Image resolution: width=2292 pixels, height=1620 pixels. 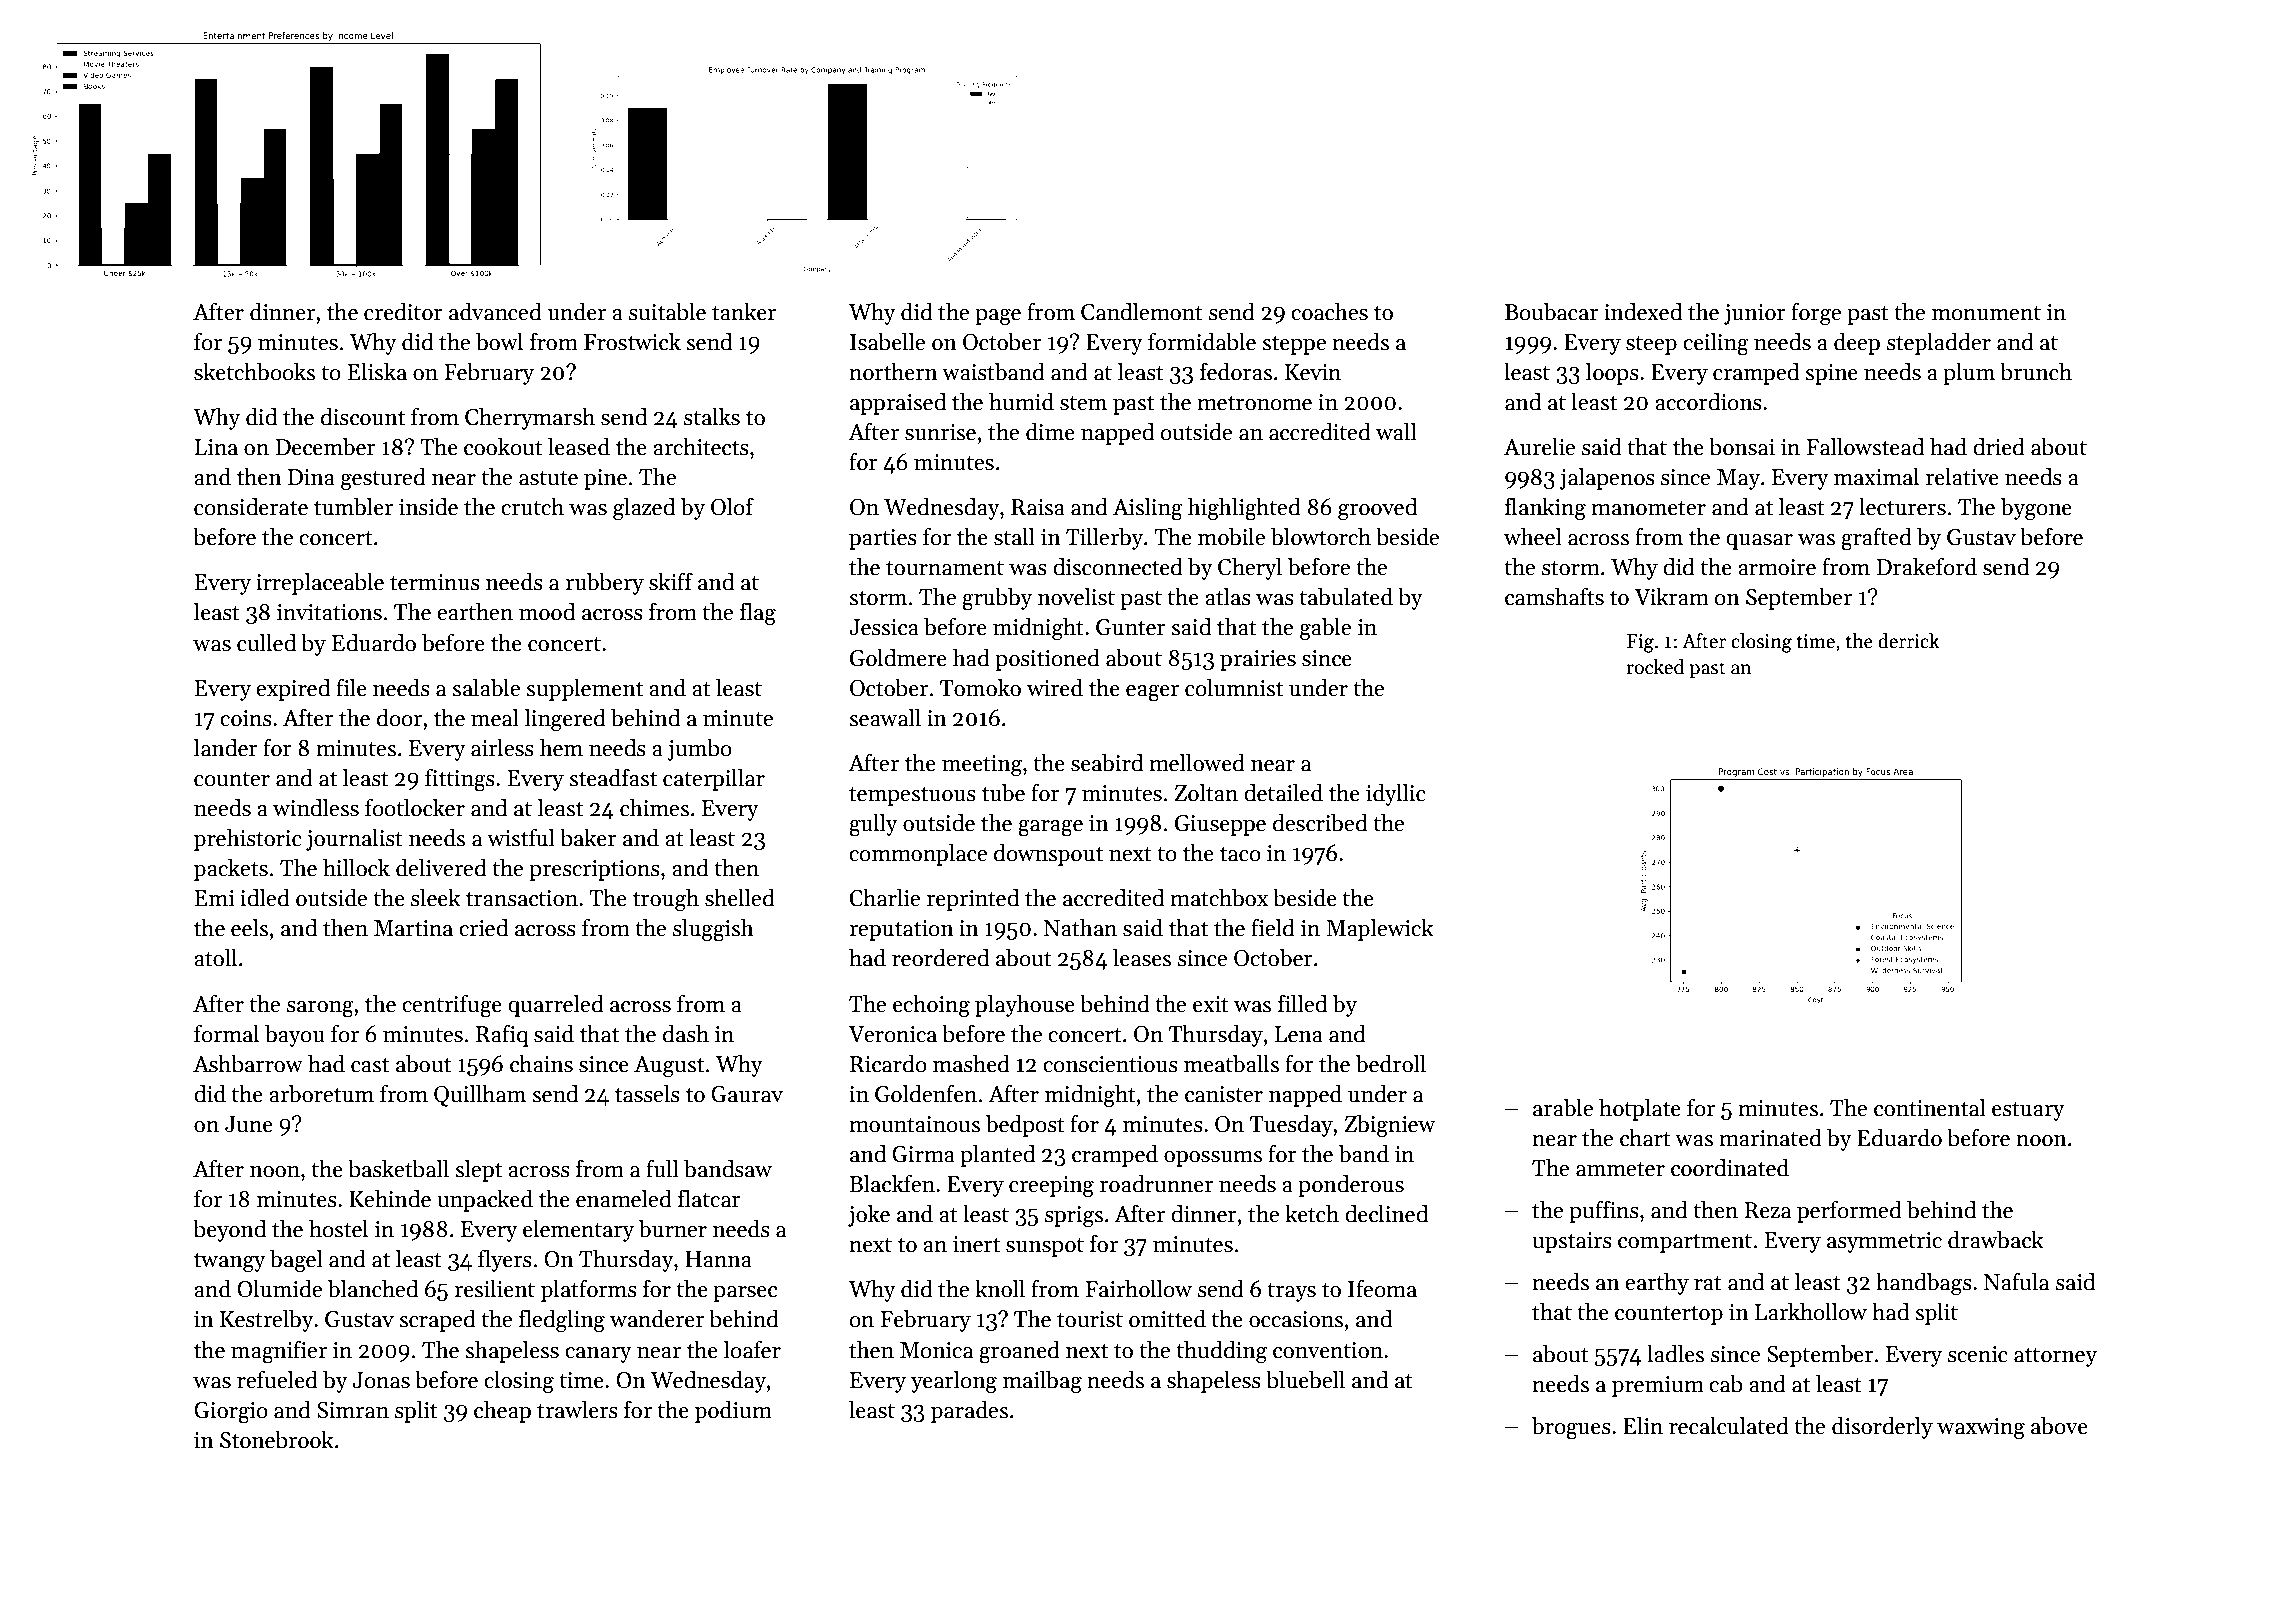 What do you see at coordinates (1157, 1184) in the screenshot?
I see `roadrunner` at bounding box center [1157, 1184].
